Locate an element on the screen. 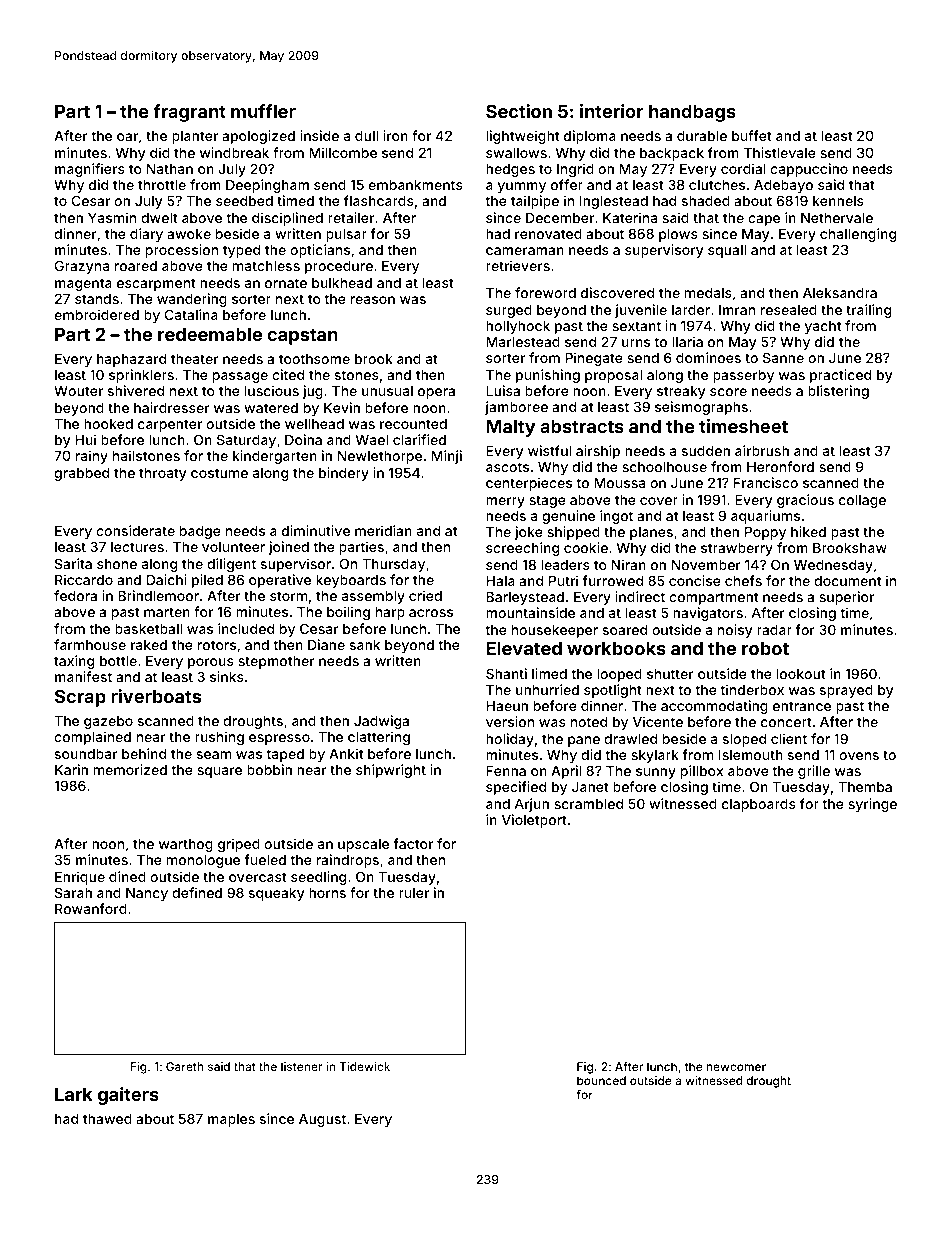 Image resolution: width=952 pixels, height=1233 pixels. Section is located at coordinates (519, 111).
